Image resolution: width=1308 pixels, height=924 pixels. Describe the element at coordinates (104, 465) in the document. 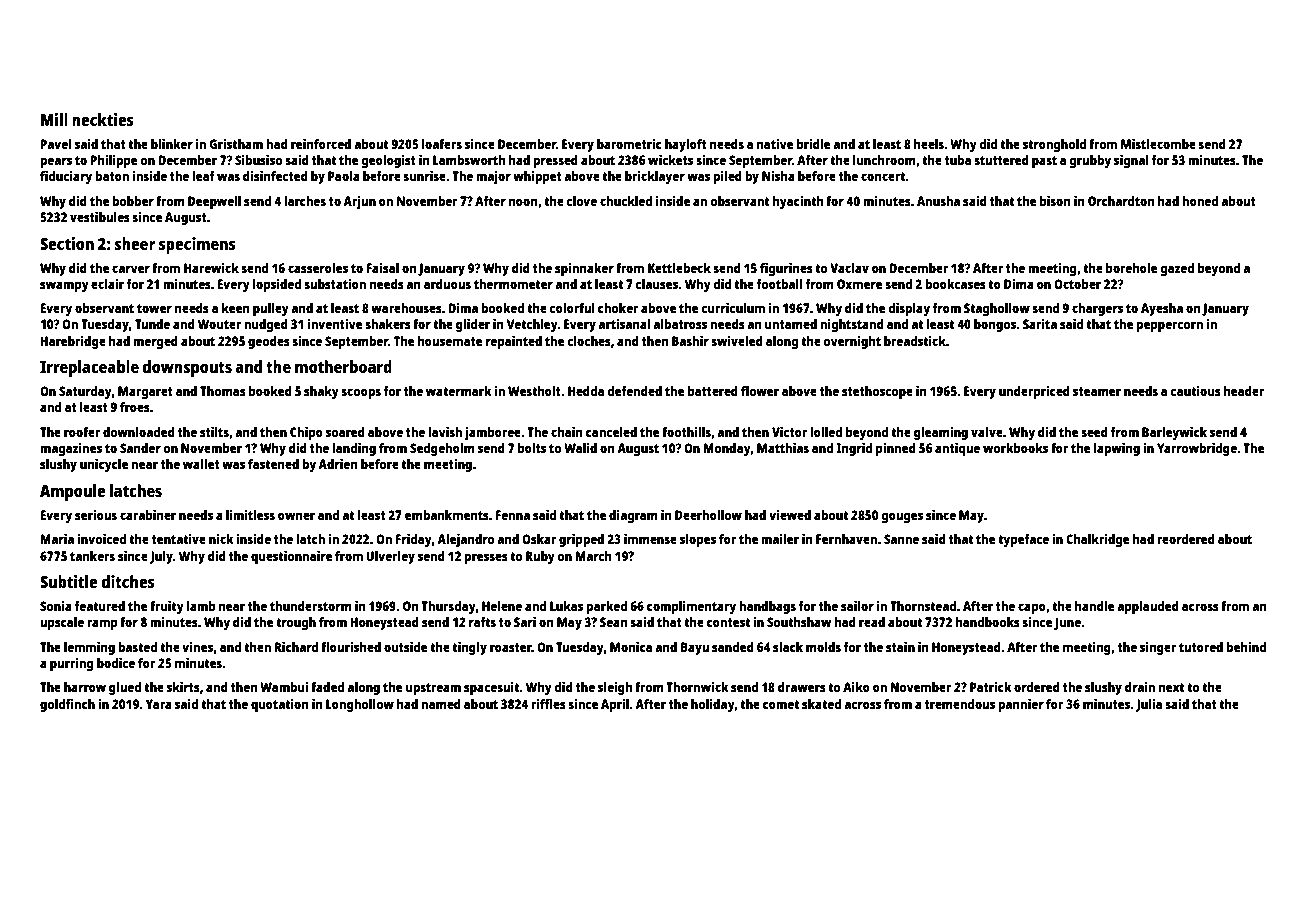

I see `unicycle` at that location.
